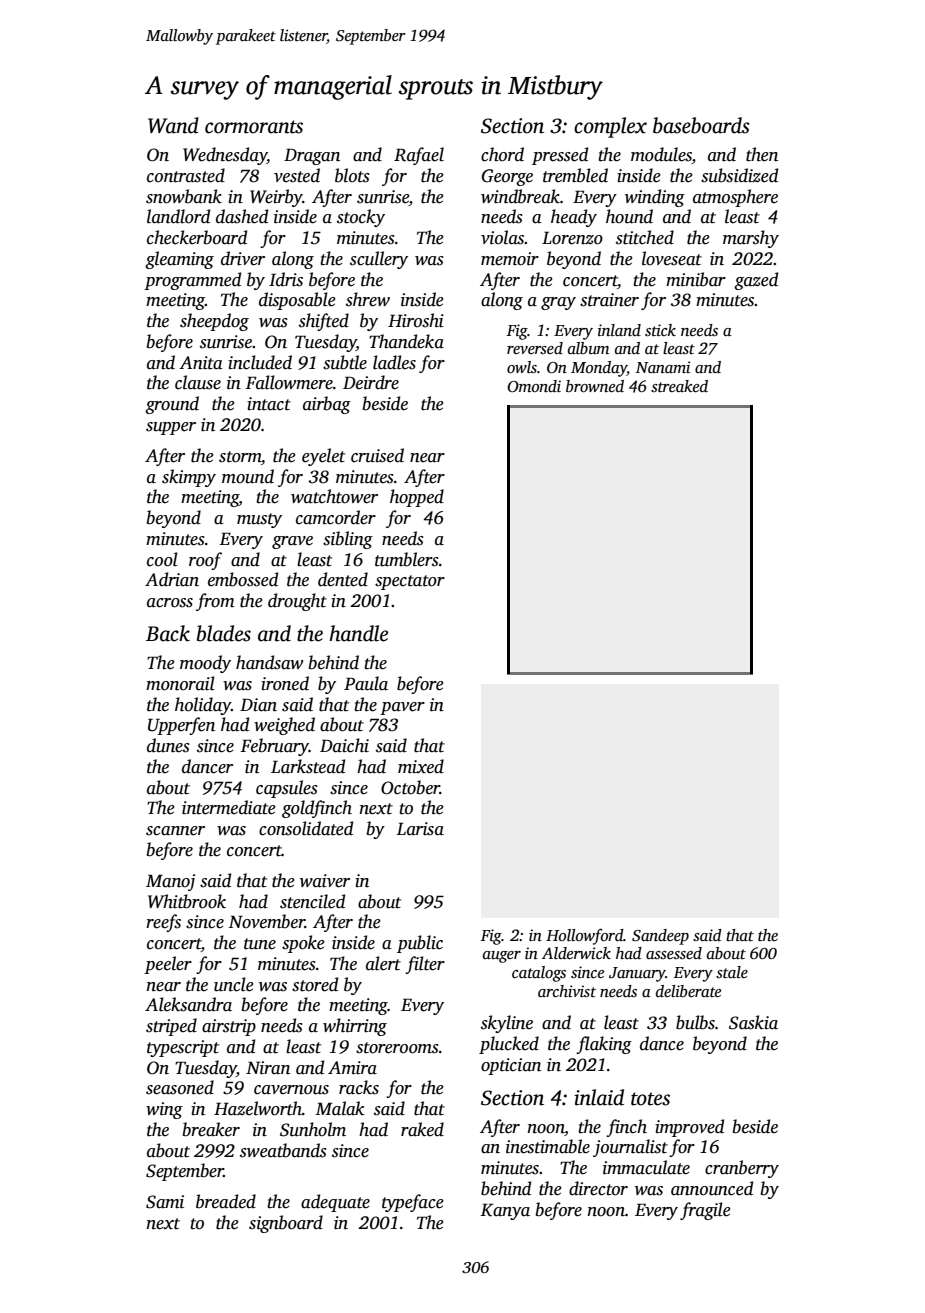 The image size is (925, 1313). What do you see at coordinates (286, 1224) in the screenshot?
I see `signboard` at bounding box center [286, 1224].
